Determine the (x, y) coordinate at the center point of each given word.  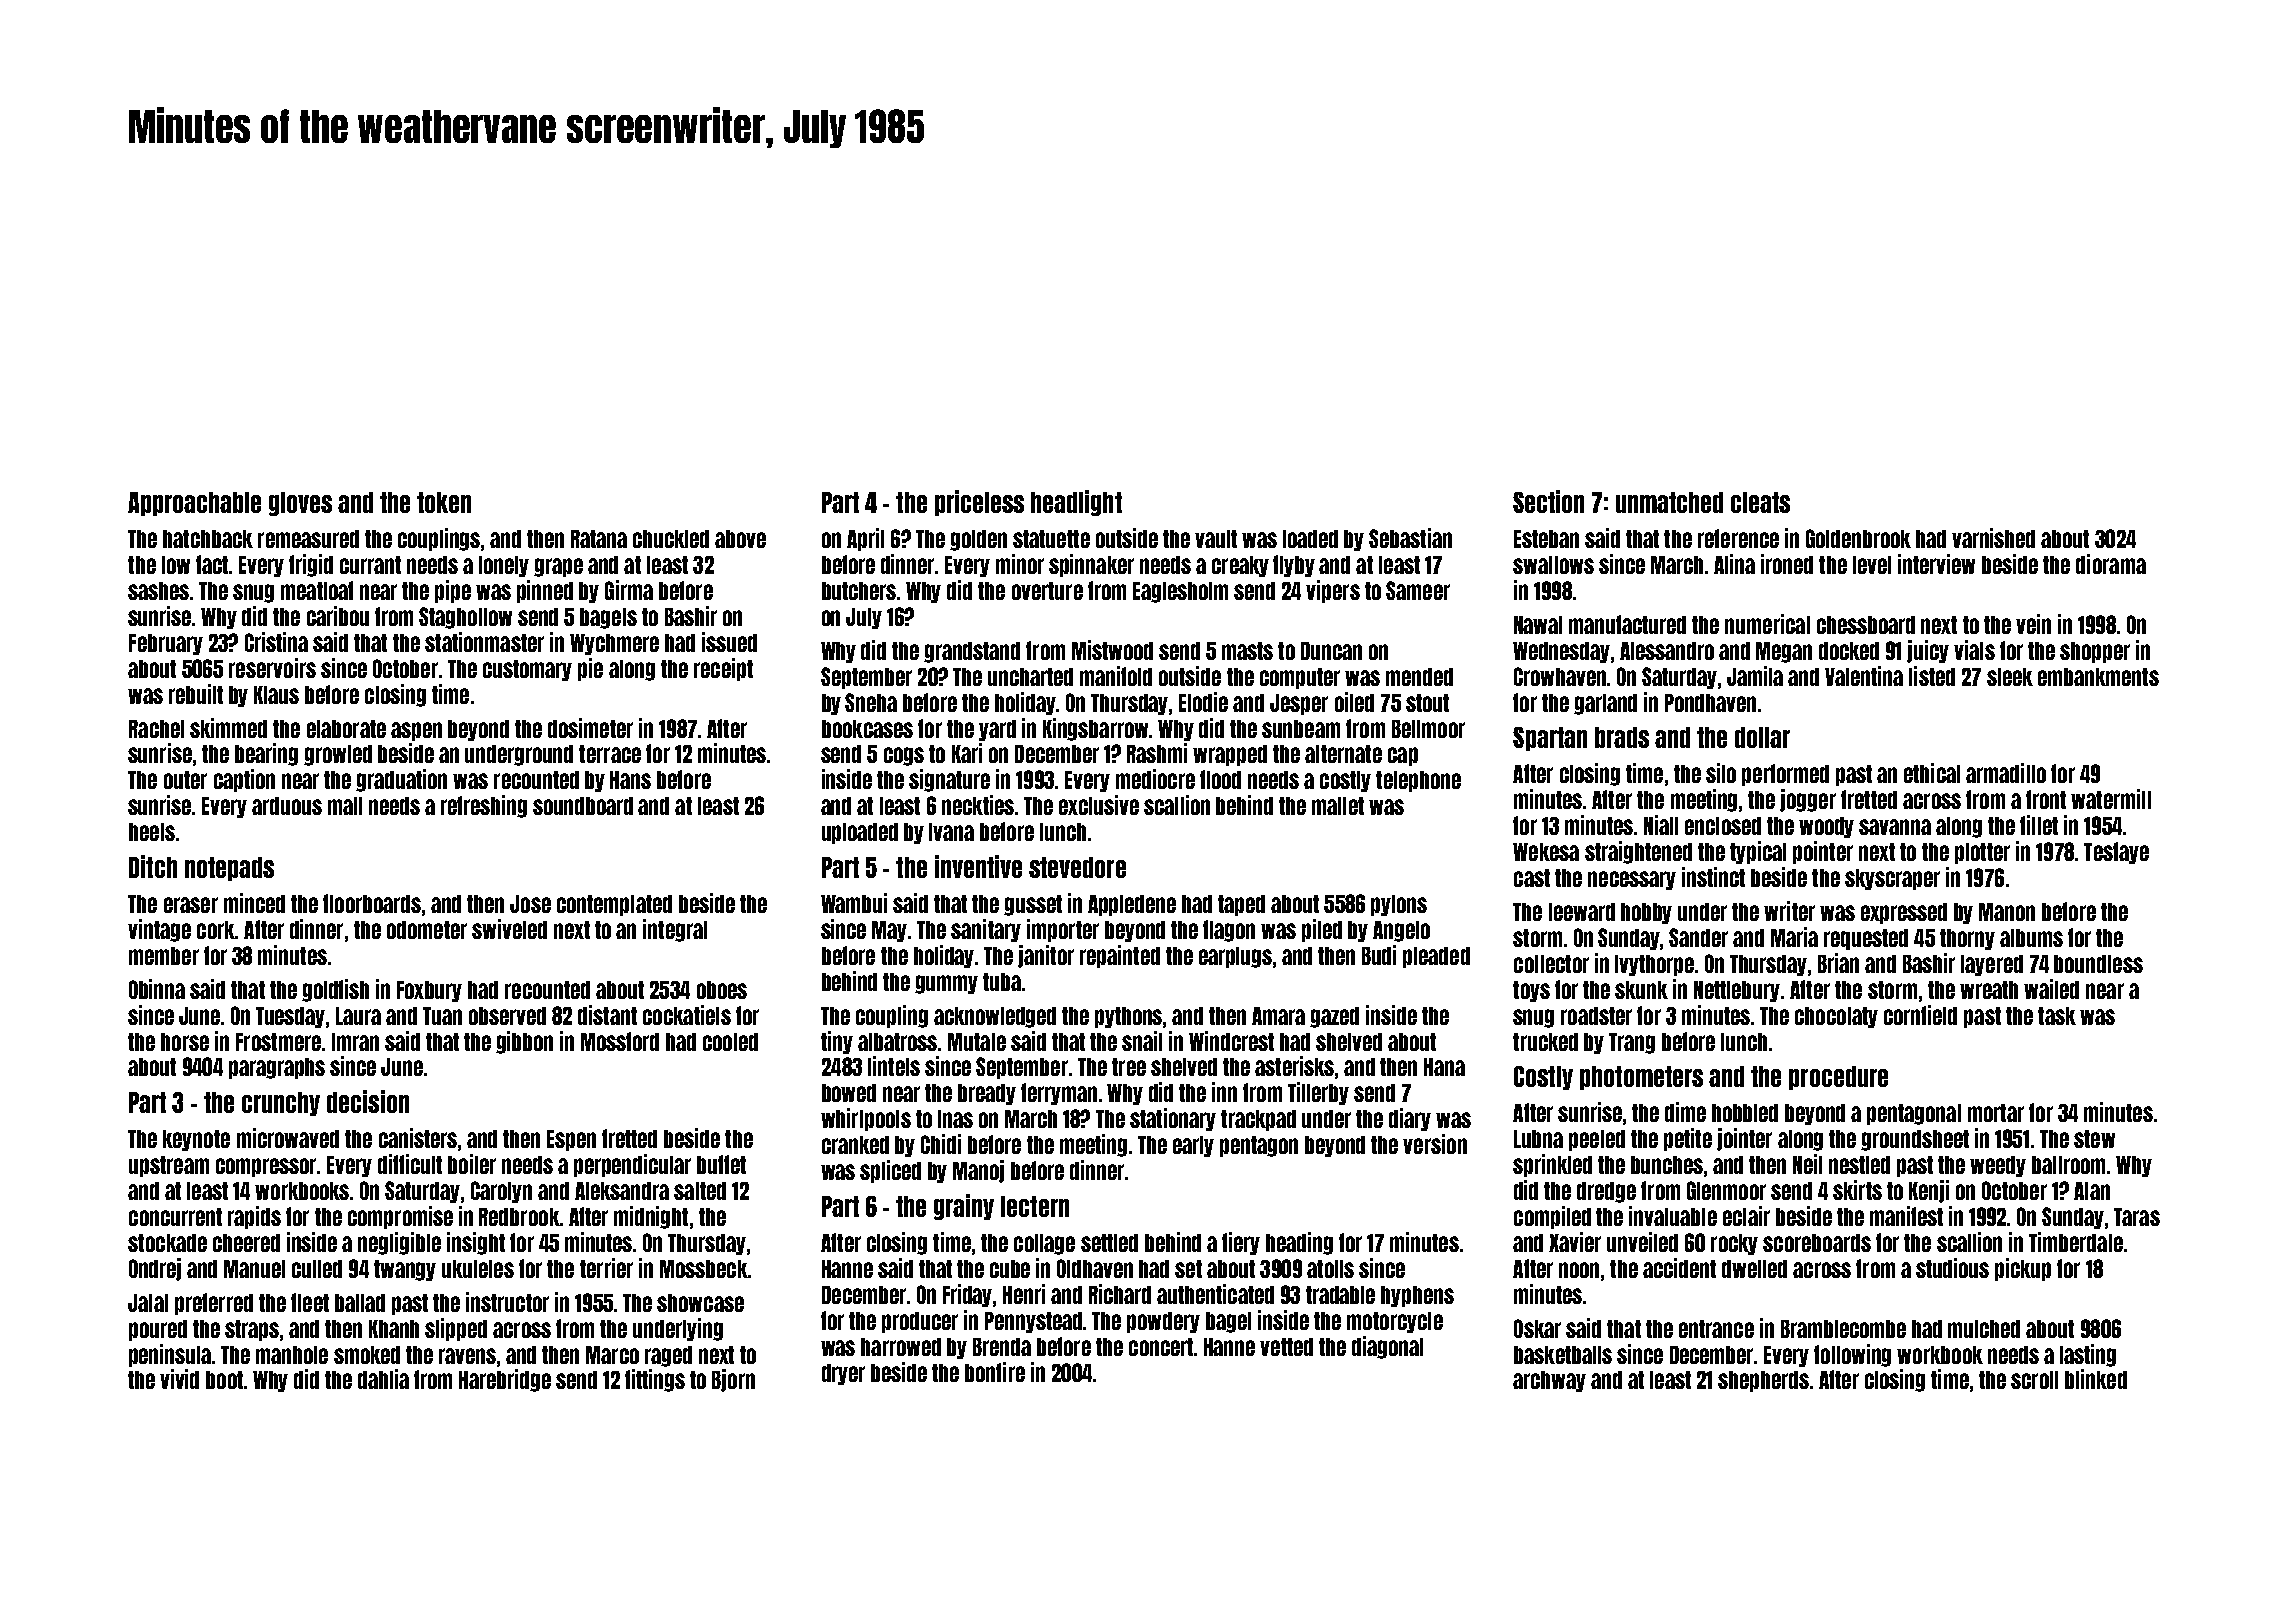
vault (1216, 539)
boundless (2098, 964)
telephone (1418, 781)
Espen (571, 1140)
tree (1129, 1067)
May (889, 931)
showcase (700, 1303)
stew (2094, 1139)
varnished (1993, 538)
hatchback (208, 539)
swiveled (509, 929)
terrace (610, 754)
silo (1721, 773)
